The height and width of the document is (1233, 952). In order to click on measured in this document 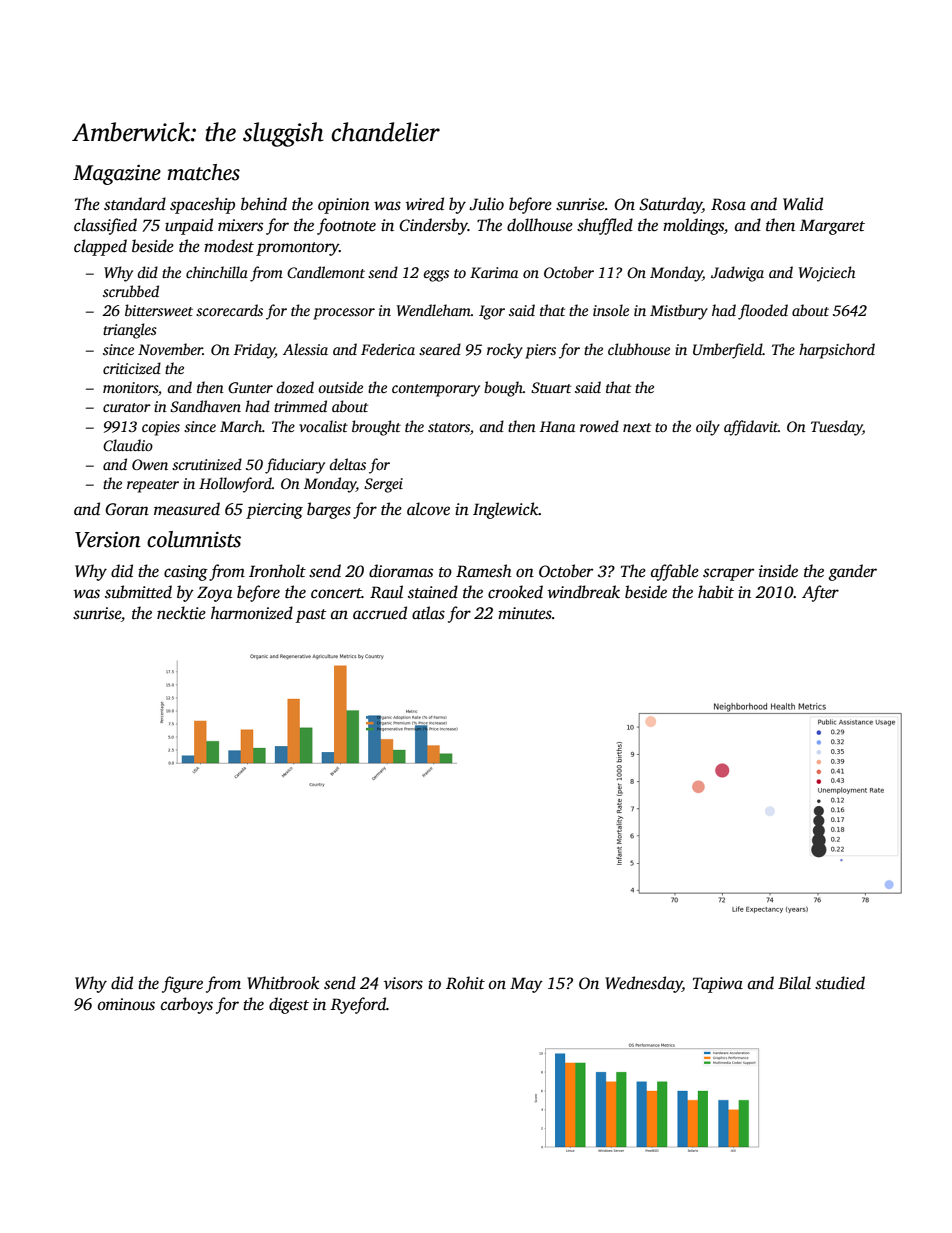, I will do `click(187, 509)`.
